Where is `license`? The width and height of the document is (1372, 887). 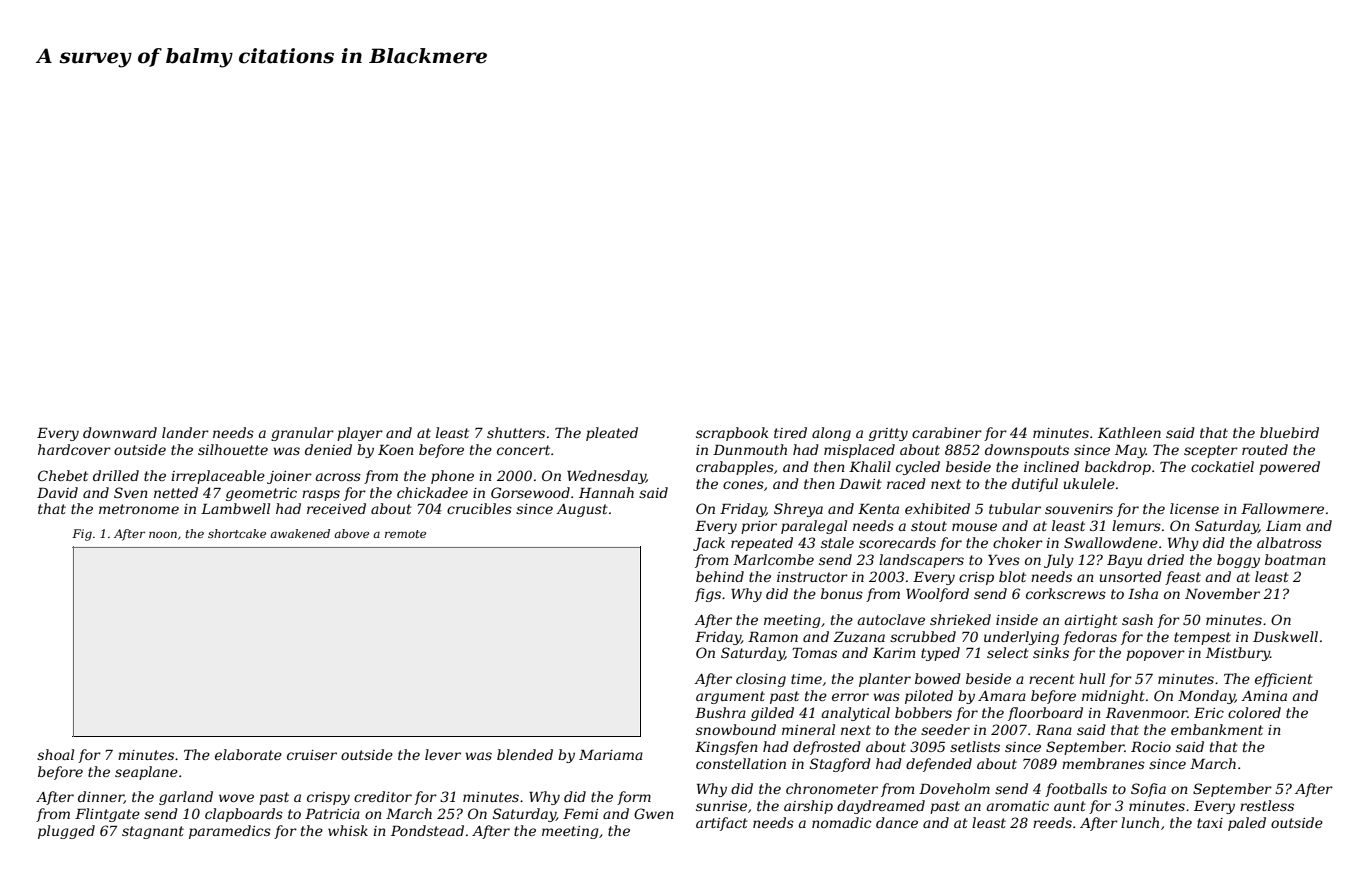
license is located at coordinates (1194, 508).
